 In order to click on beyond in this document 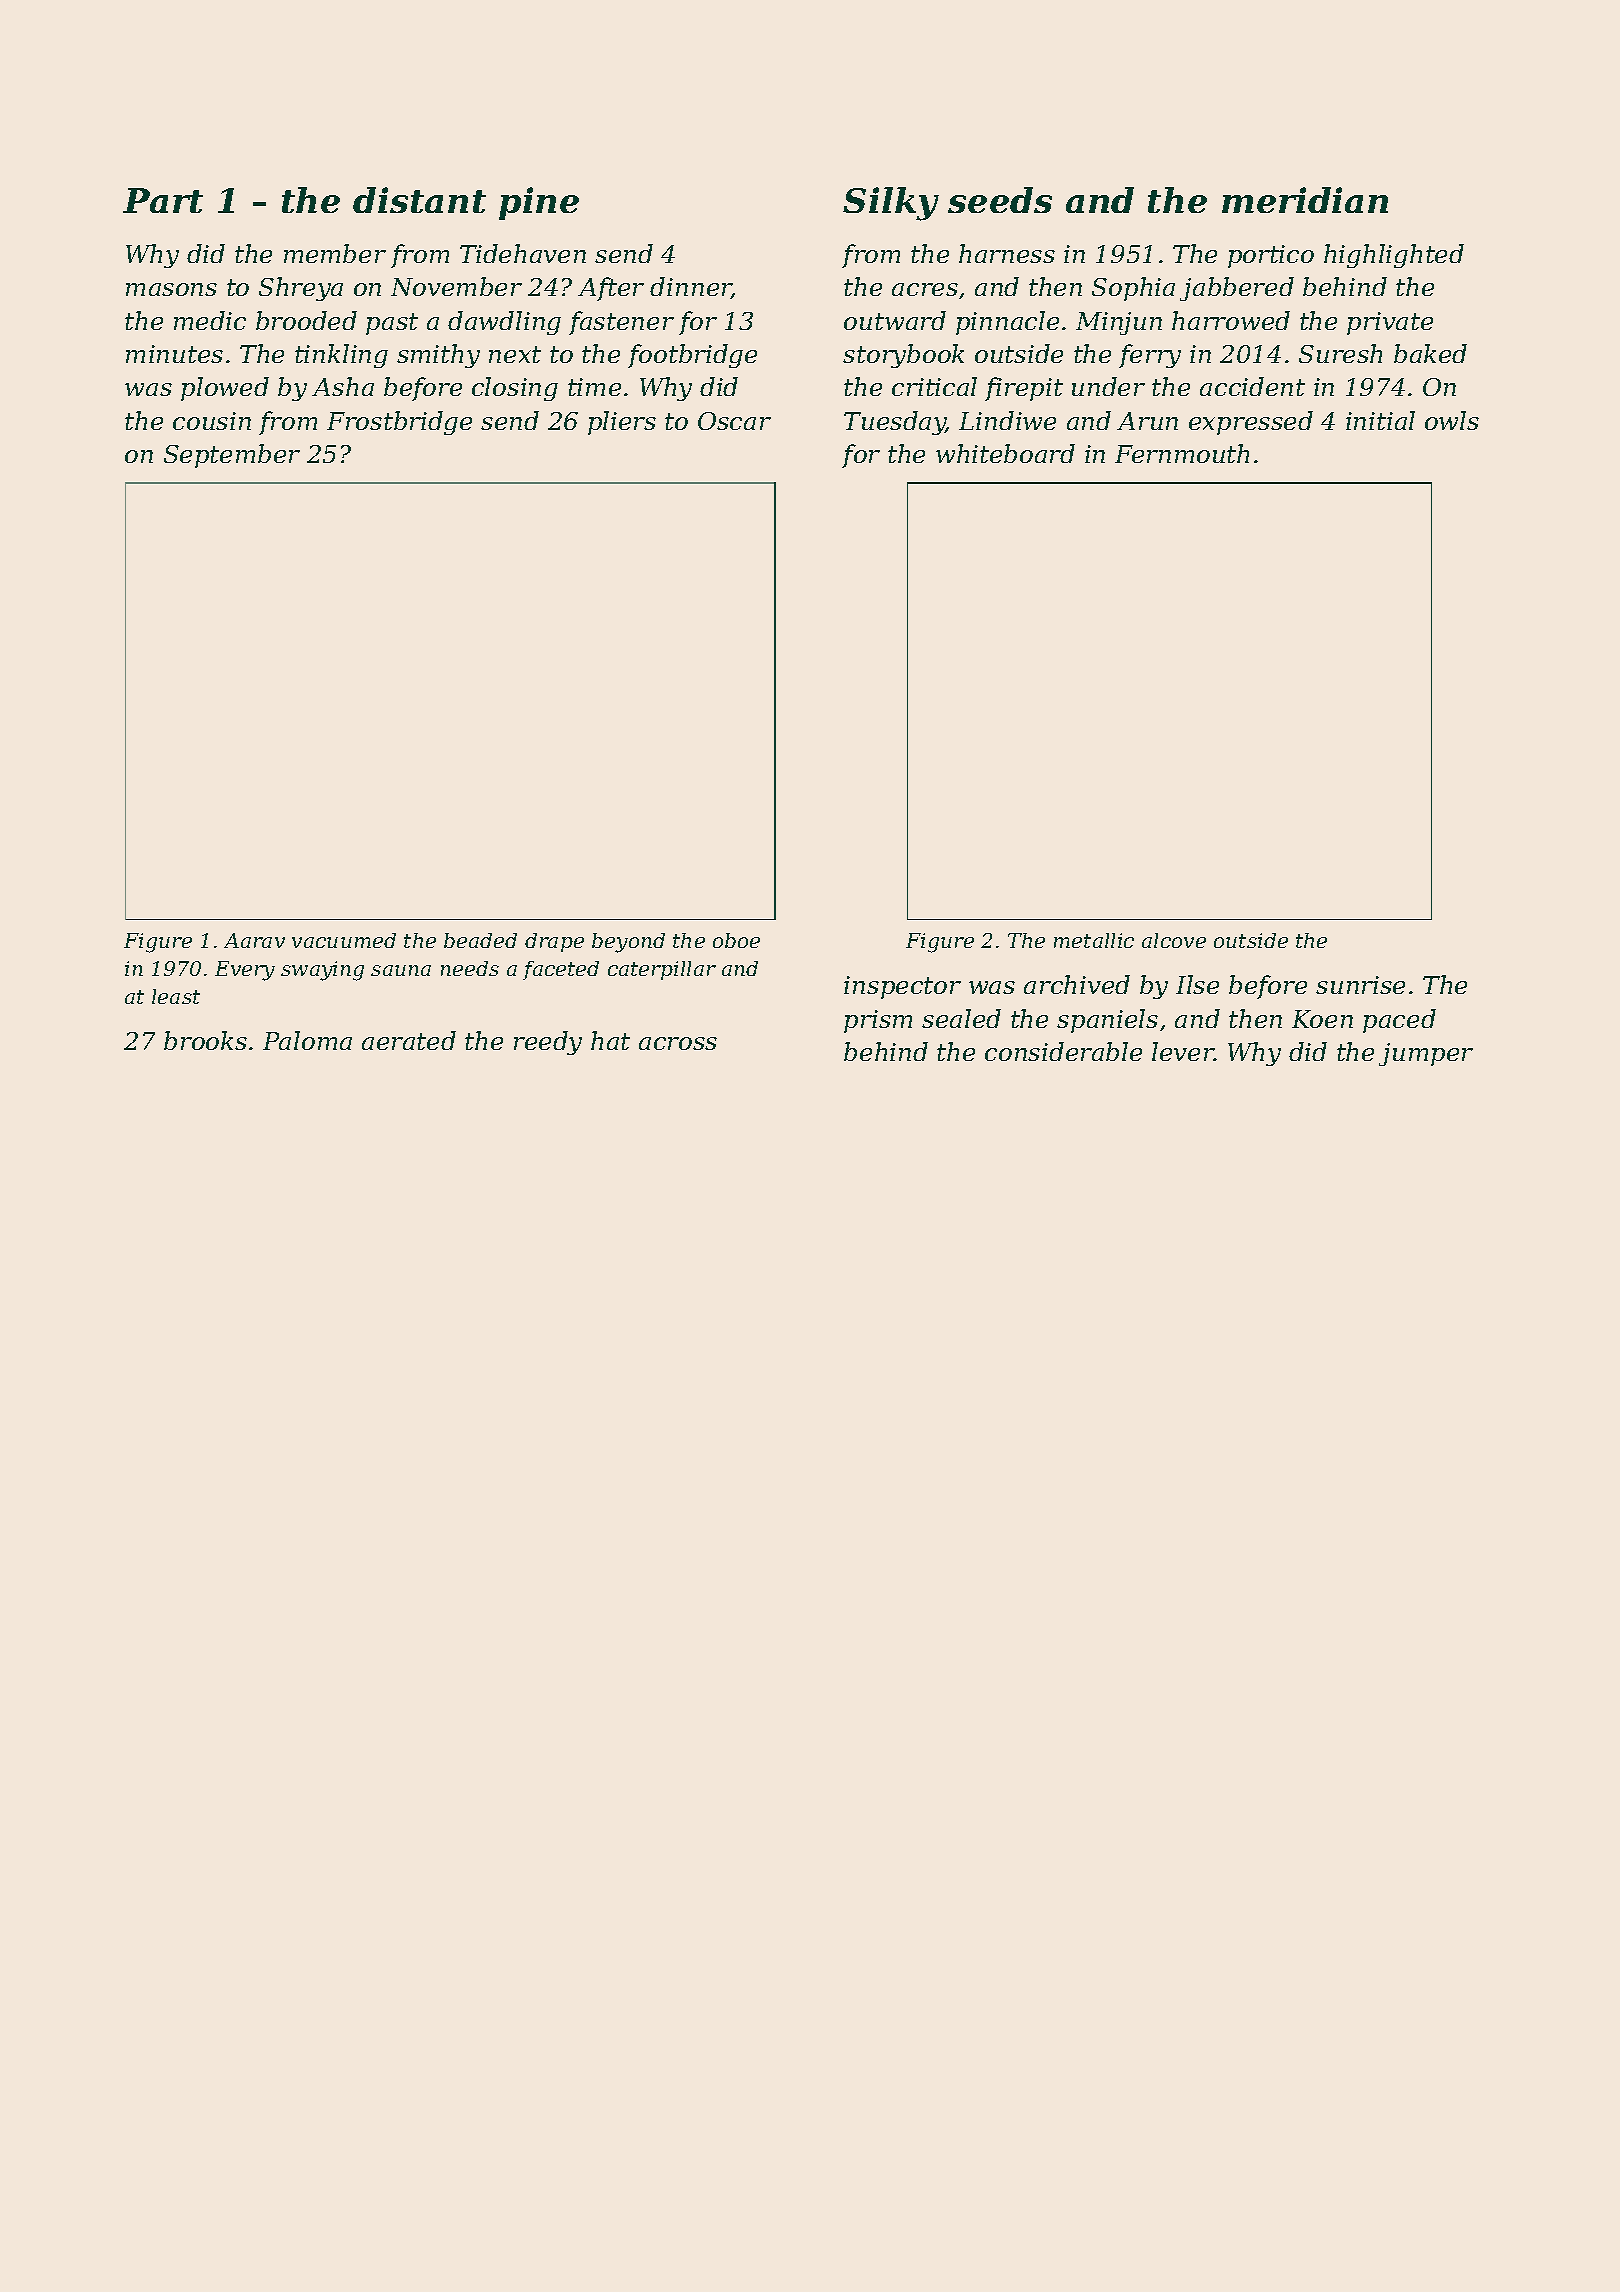, I will do `click(628, 943)`.
